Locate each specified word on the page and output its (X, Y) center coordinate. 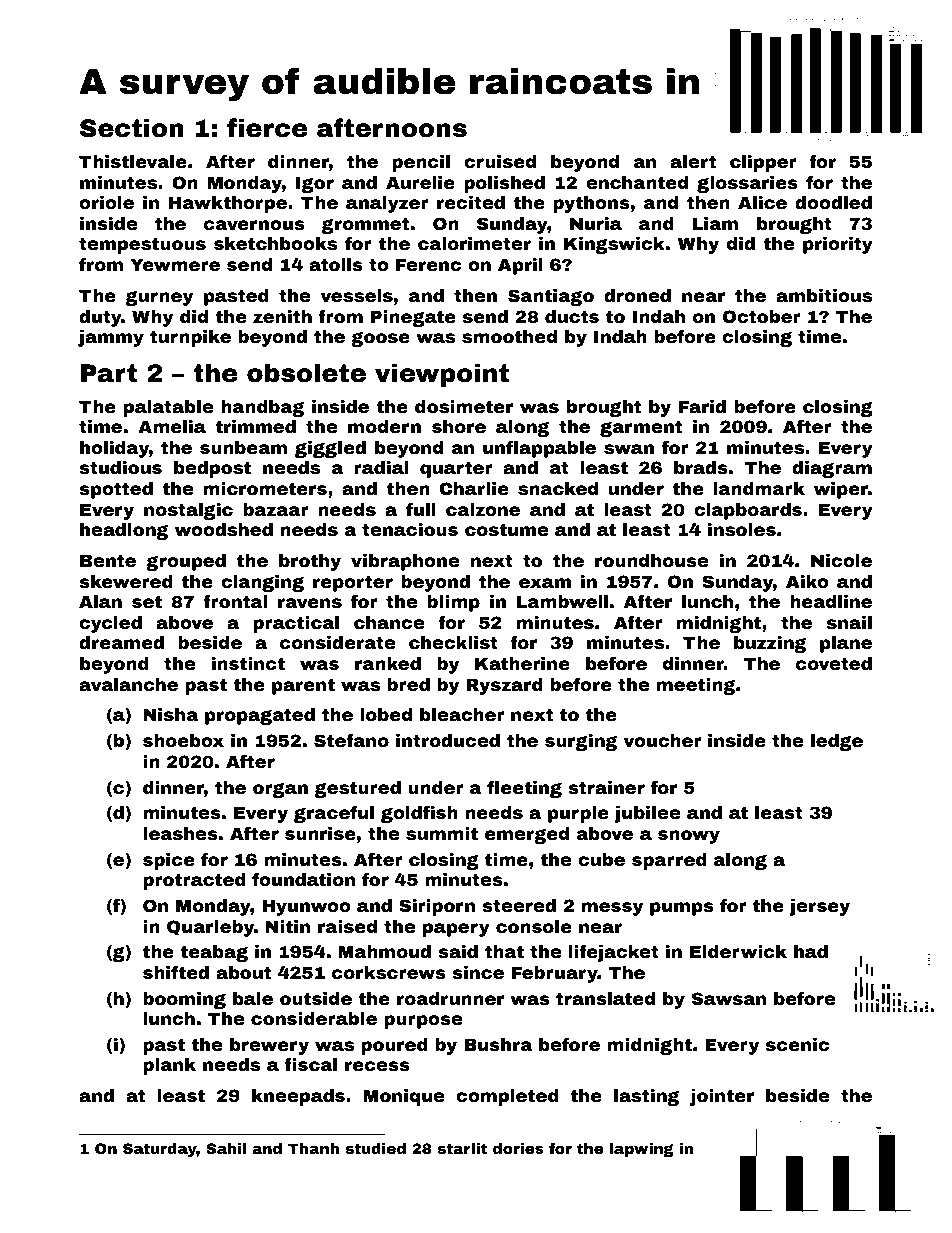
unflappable (539, 449)
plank (169, 1066)
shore (459, 426)
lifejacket (614, 953)
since (478, 972)
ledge (837, 742)
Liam (715, 223)
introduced (448, 740)
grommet (365, 225)
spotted (116, 490)
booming (184, 1000)
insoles (742, 529)
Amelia (172, 426)
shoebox (183, 740)
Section (132, 128)
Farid (702, 406)
